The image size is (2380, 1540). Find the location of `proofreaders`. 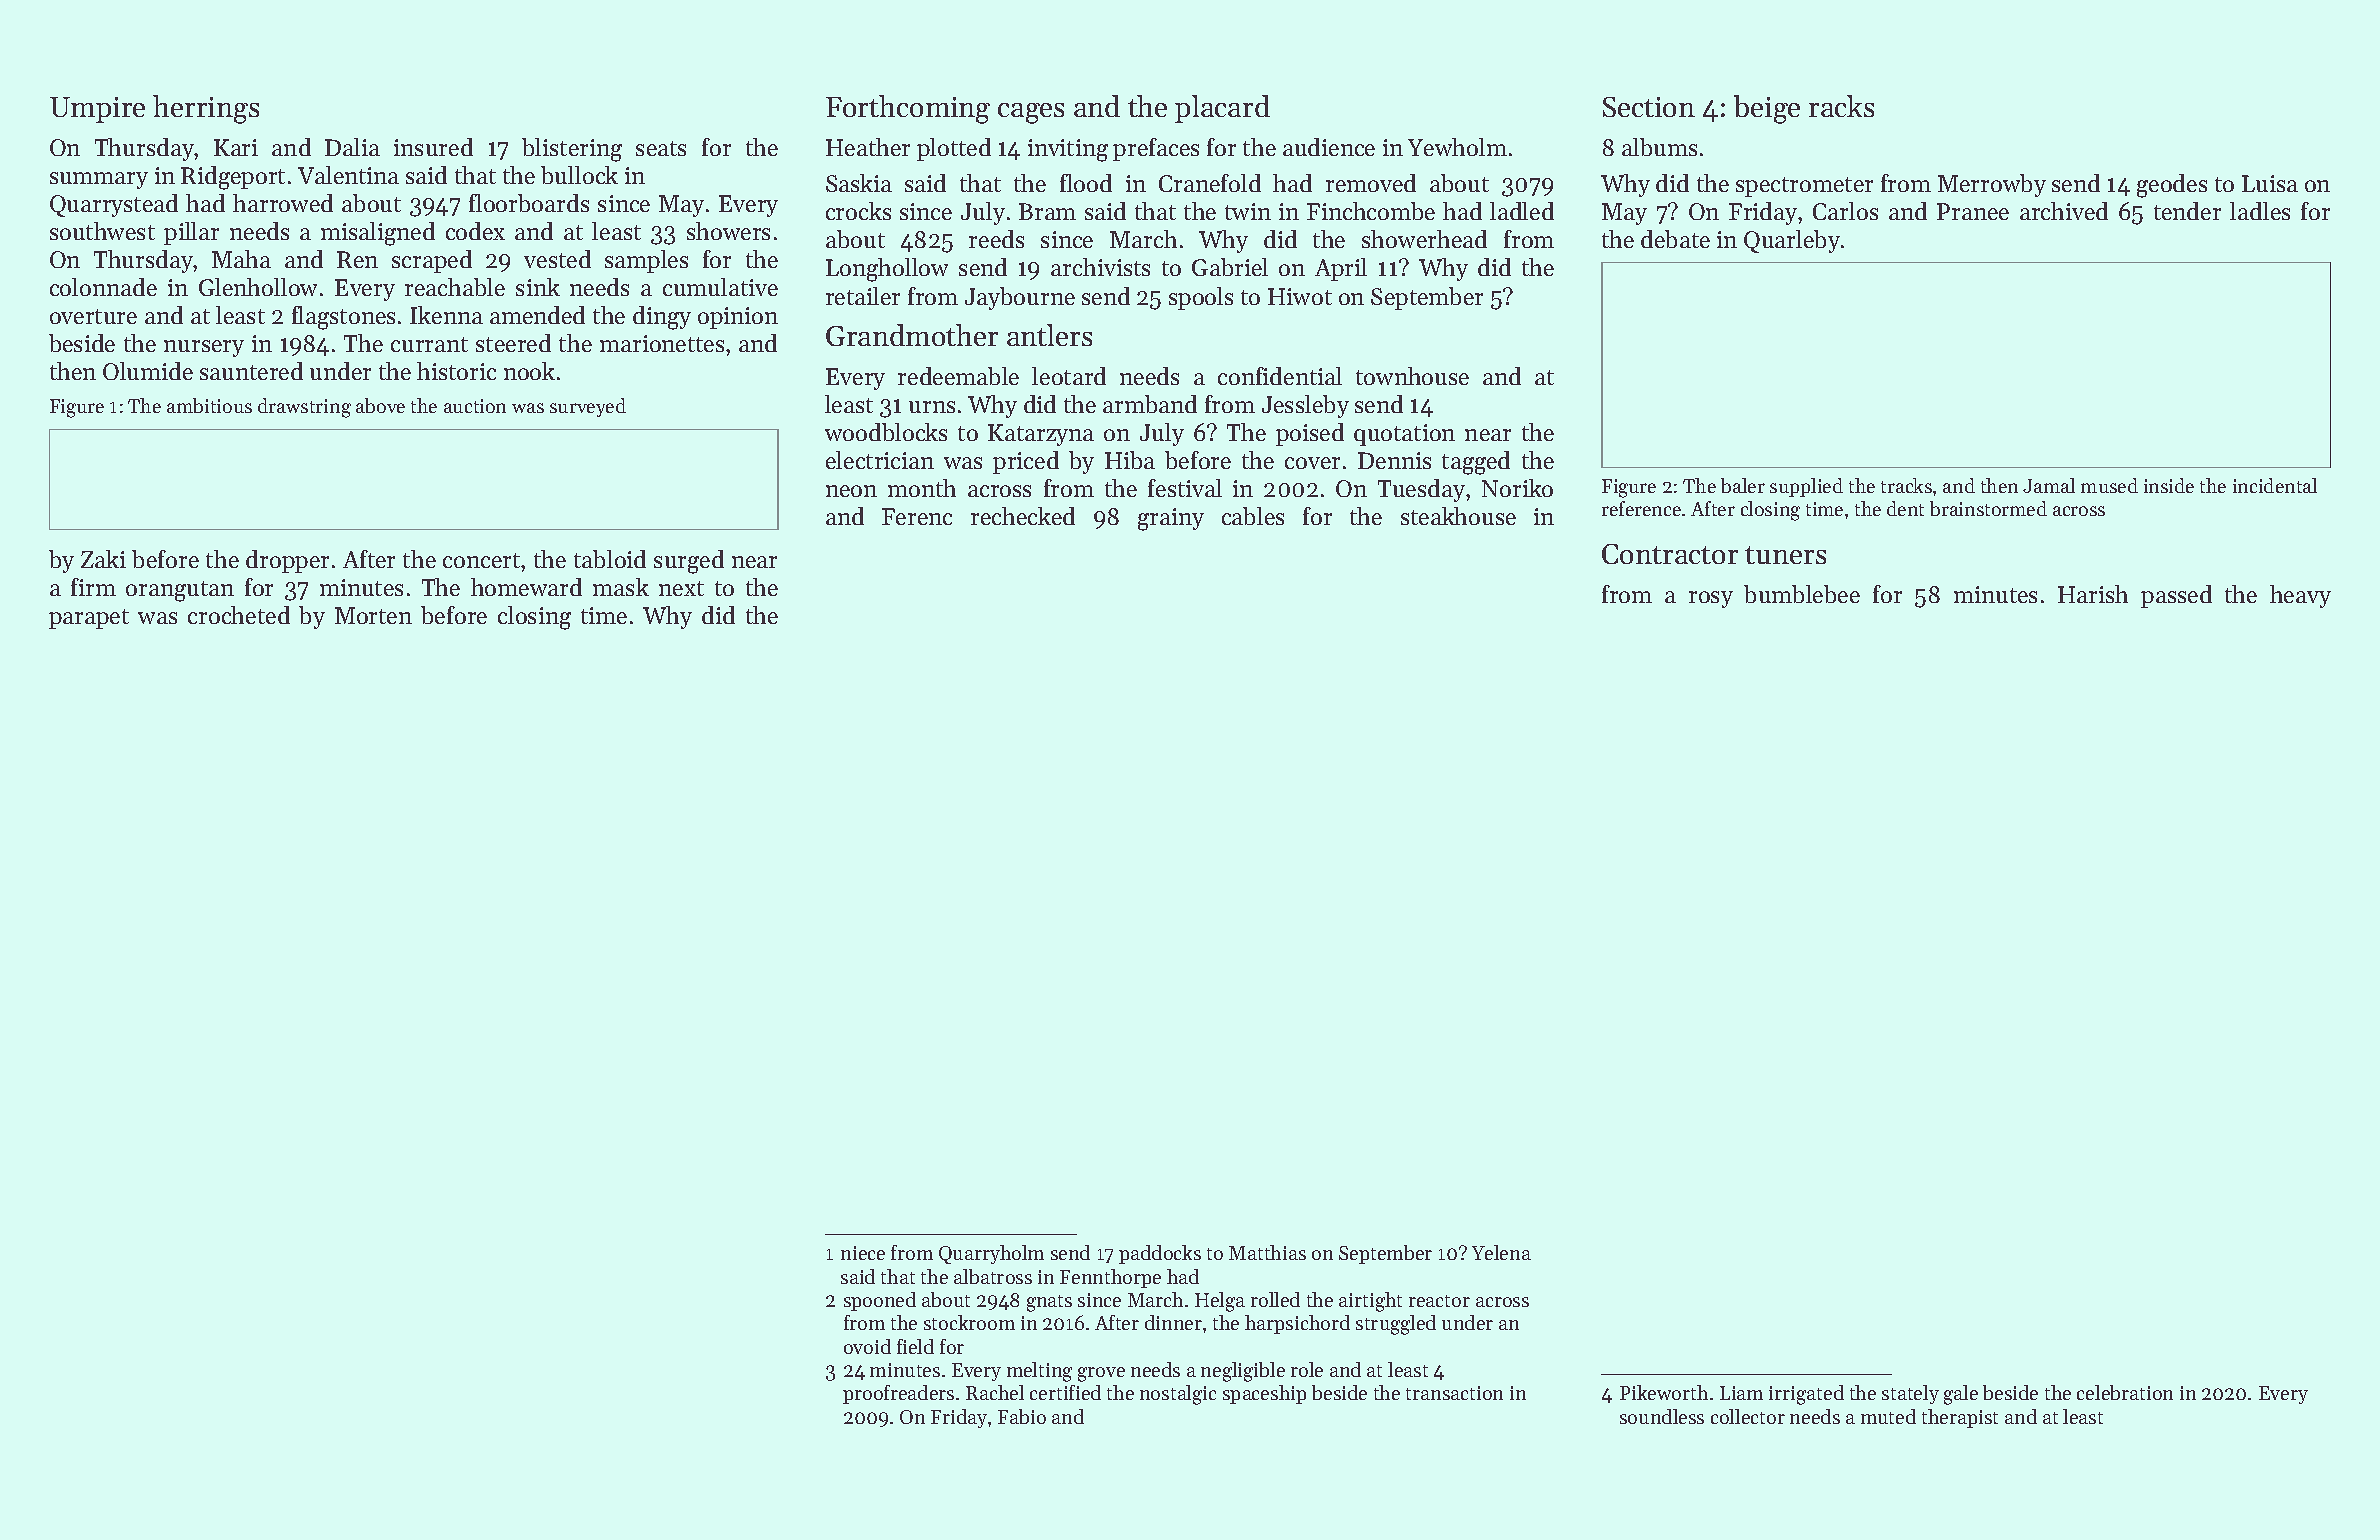

proofreaders is located at coordinates (898, 1394).
